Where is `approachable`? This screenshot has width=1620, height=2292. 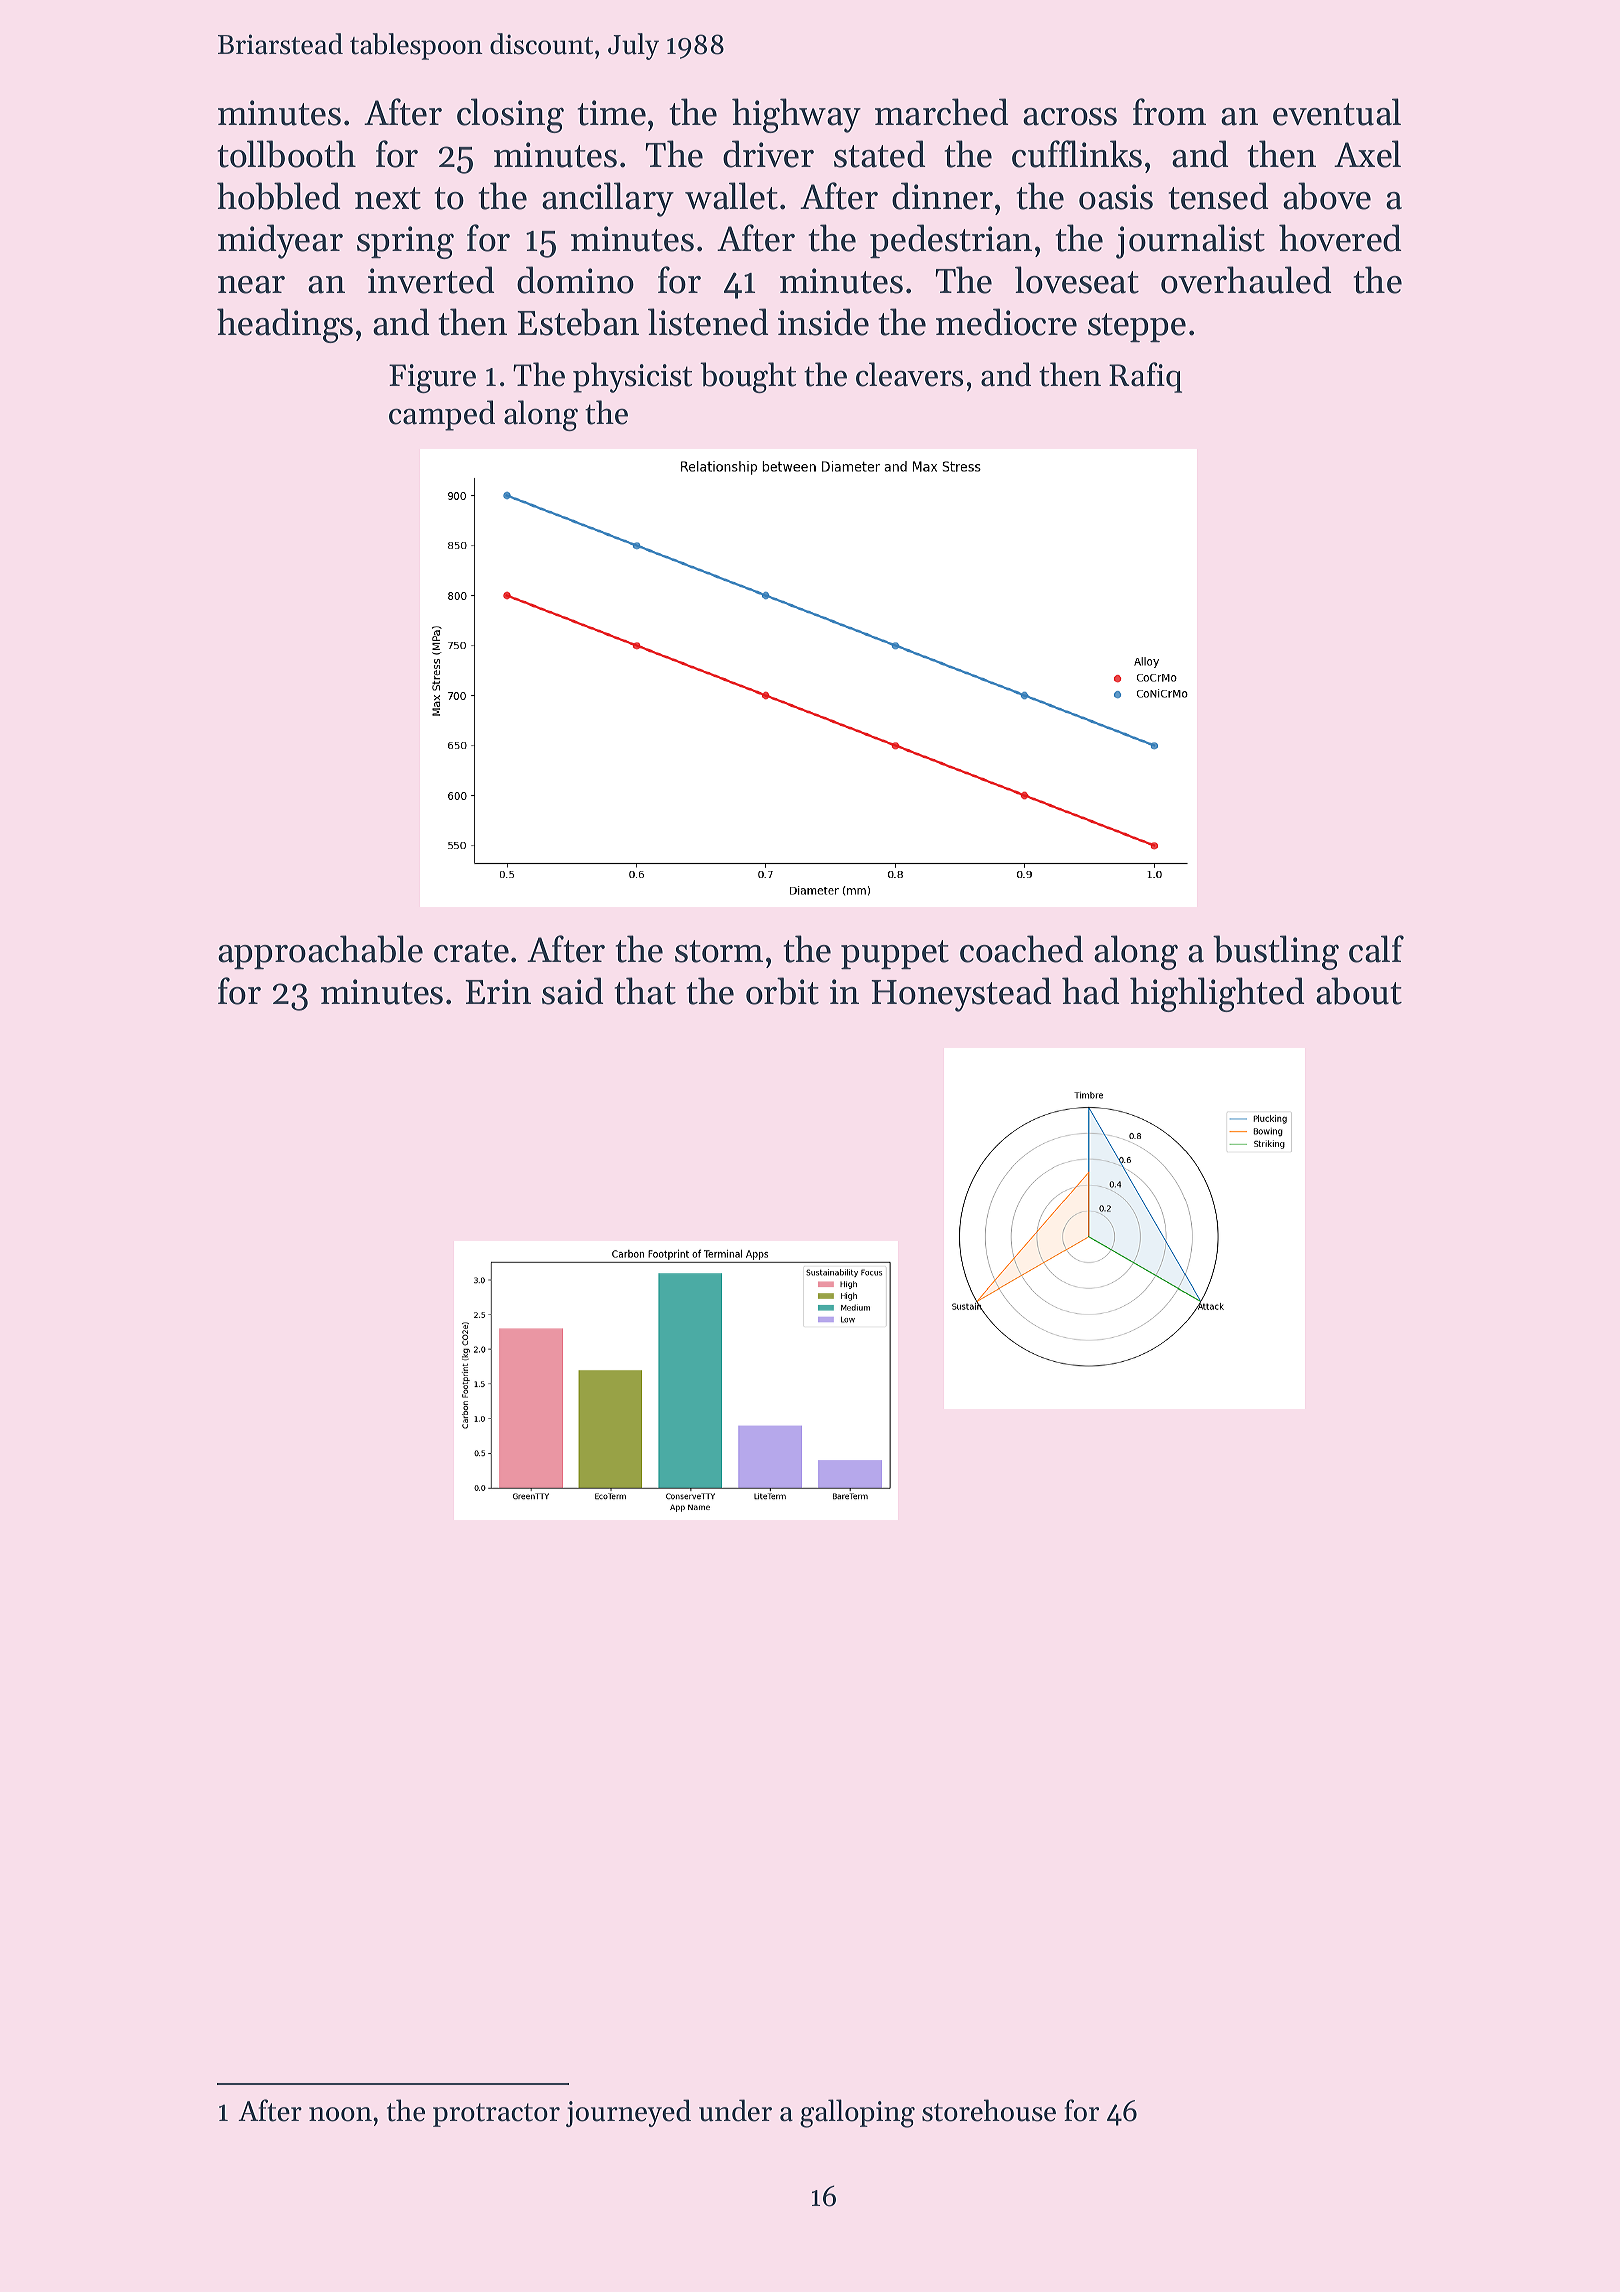 approachable is located at coordinates (320, 952).
